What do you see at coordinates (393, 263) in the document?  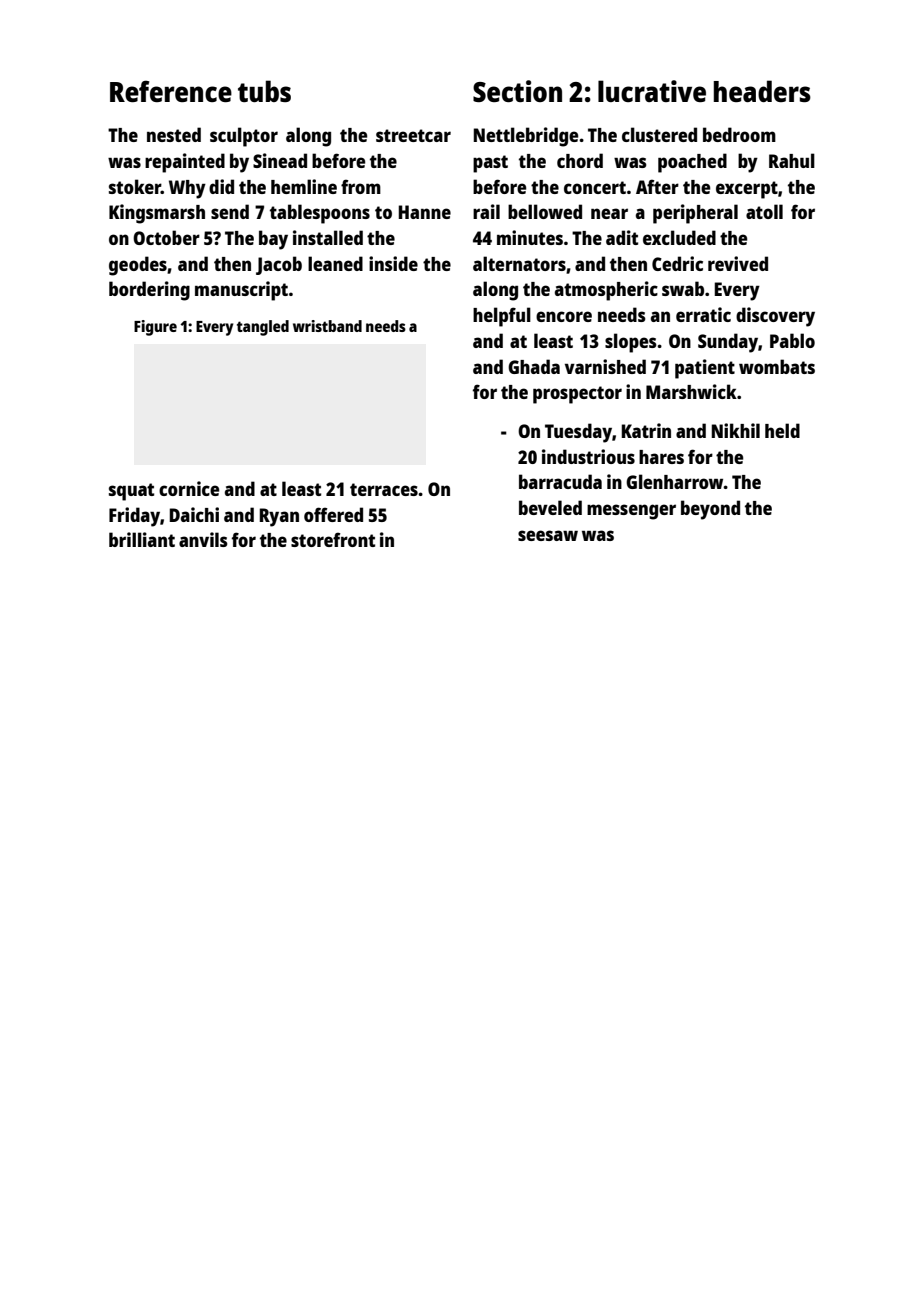 I see `inside` at bounding box center [393, 263].
